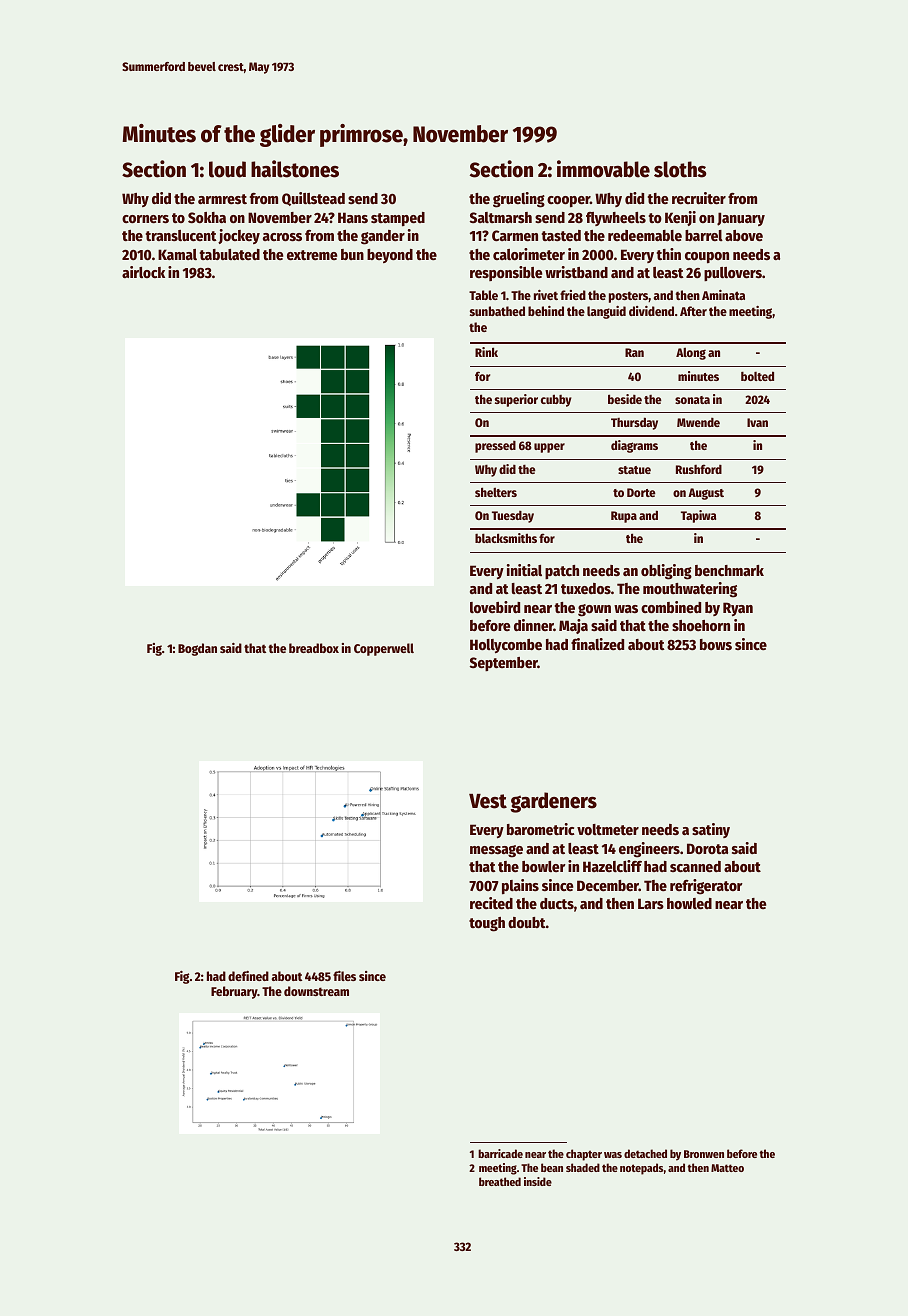 The image size is (908, 1316). What do you see at coordinates (501, 217) in the page?
I see `Saltmarsh` at bounding box center [501, 217].
